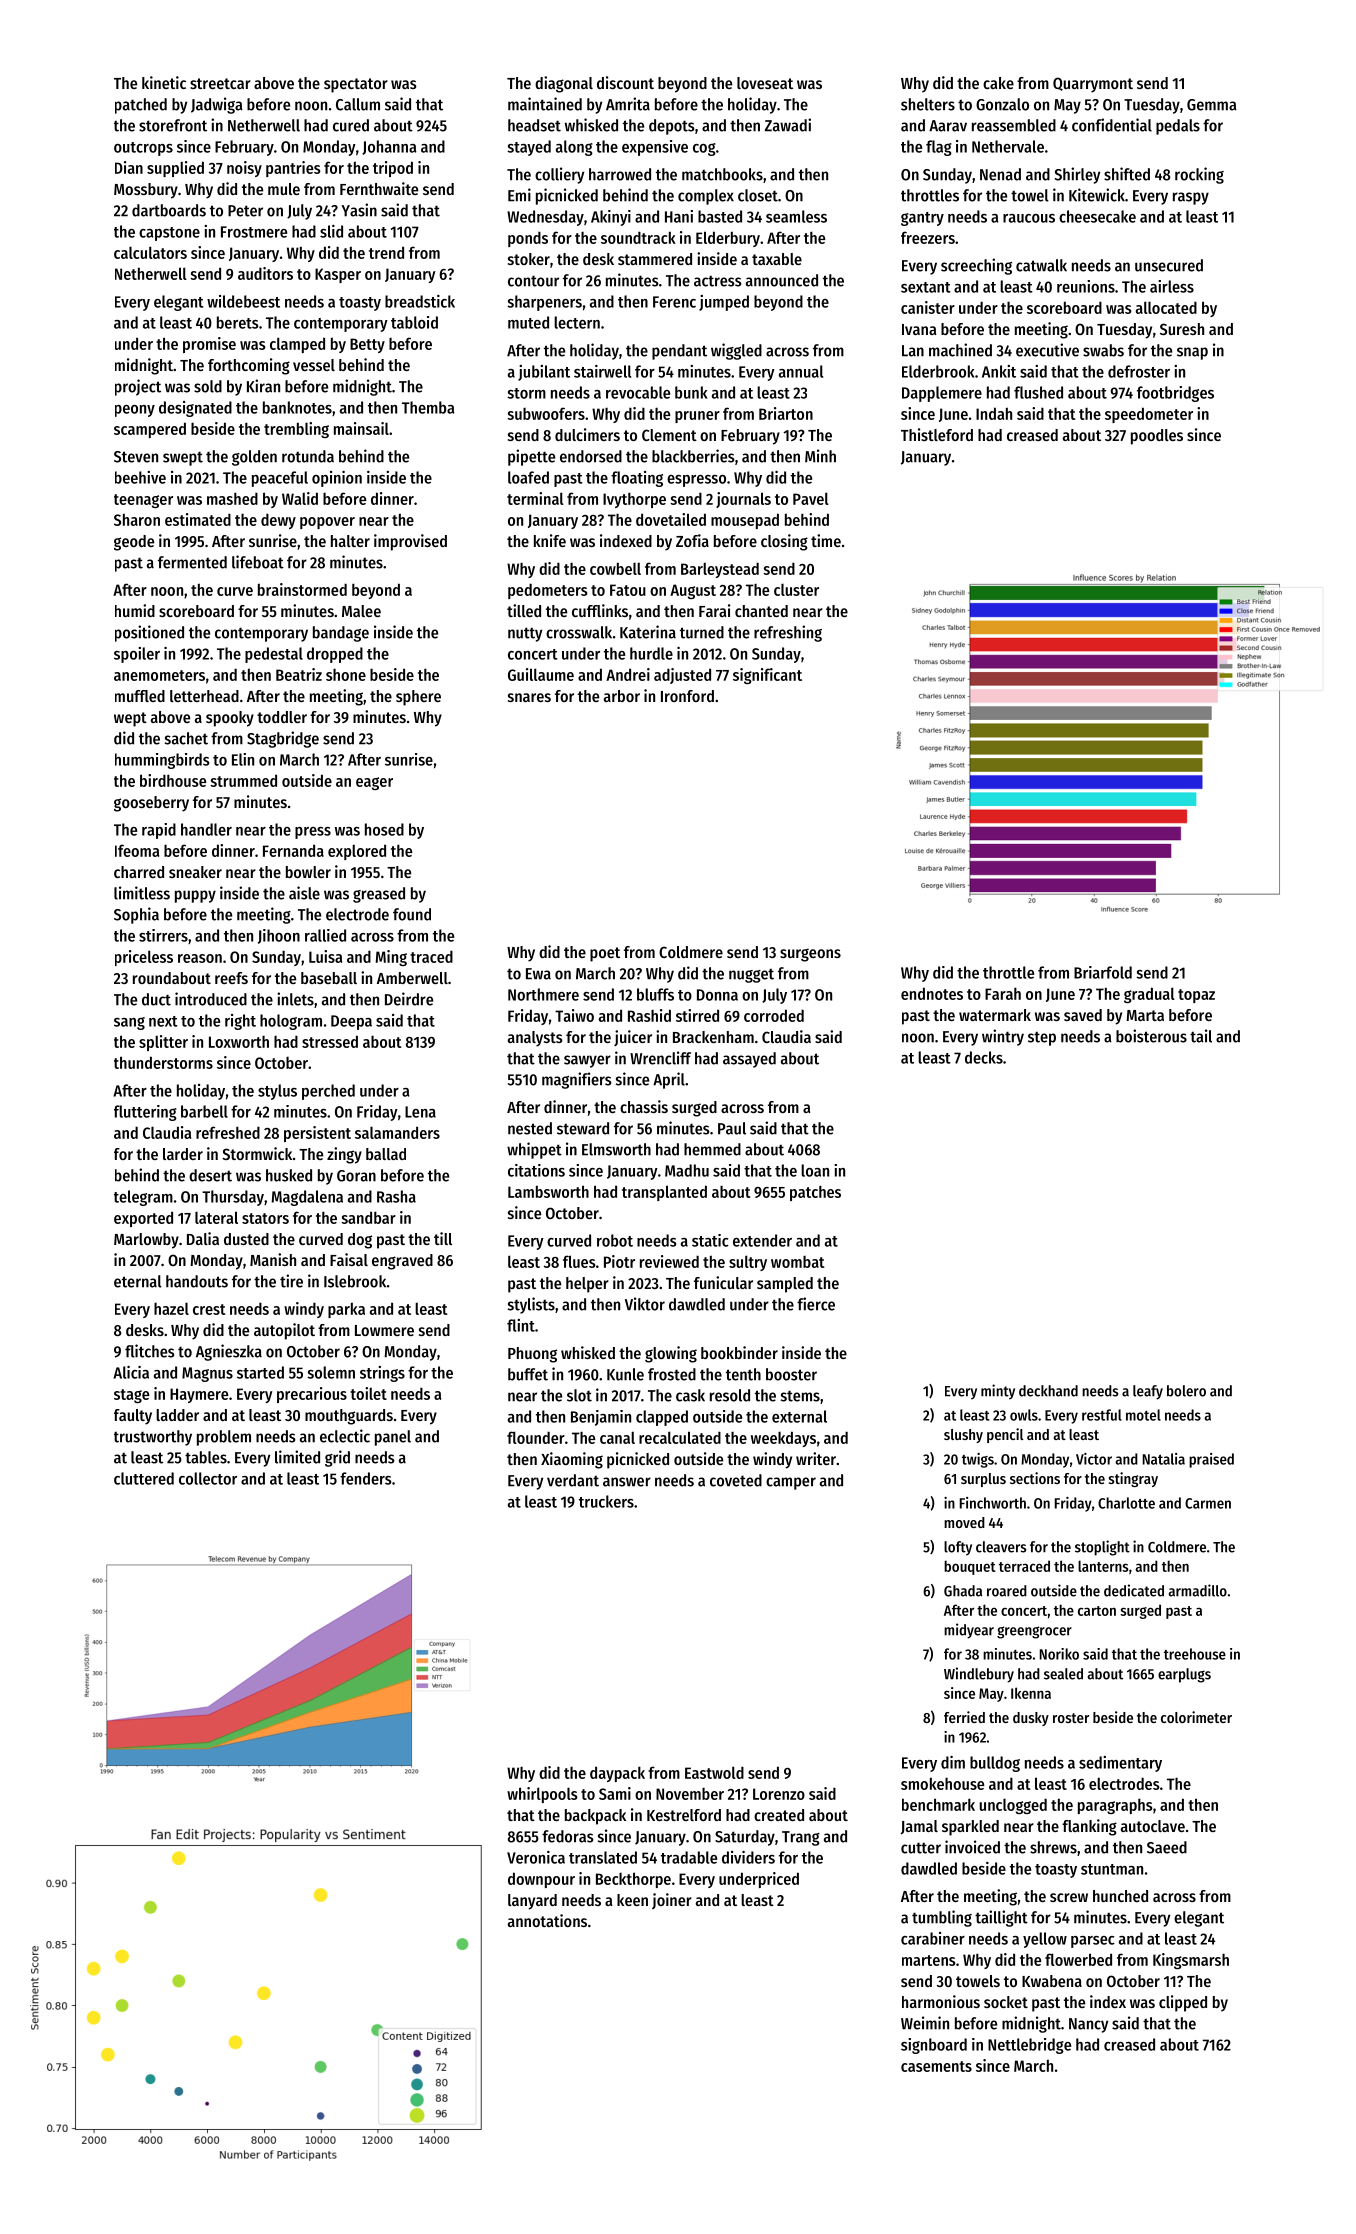  What do you see at coordinates (1088, 2025) in the page?
I see `Nancy` at bounding box center [1088, 2025].
